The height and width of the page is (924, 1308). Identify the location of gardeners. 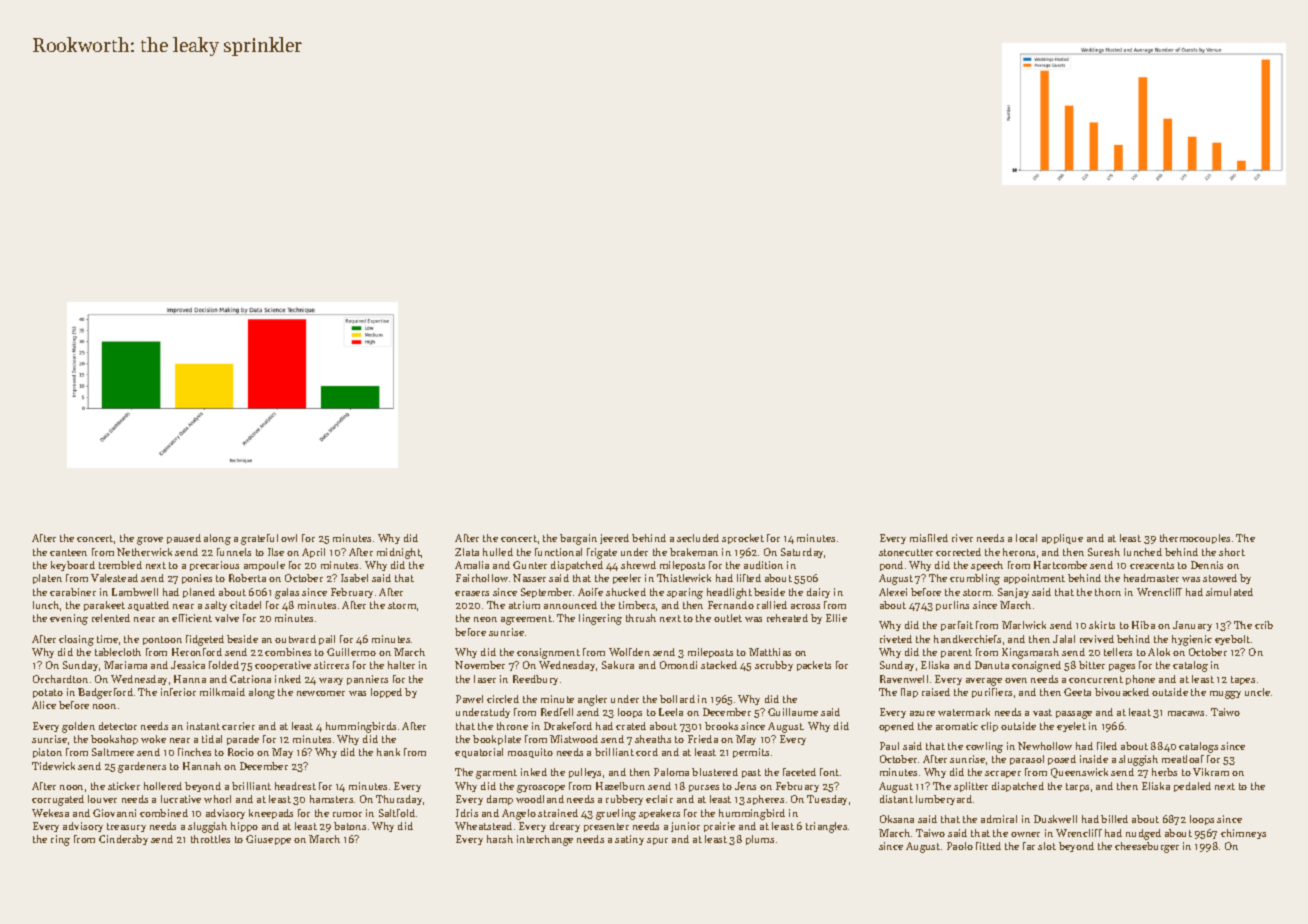
(142, 767).
